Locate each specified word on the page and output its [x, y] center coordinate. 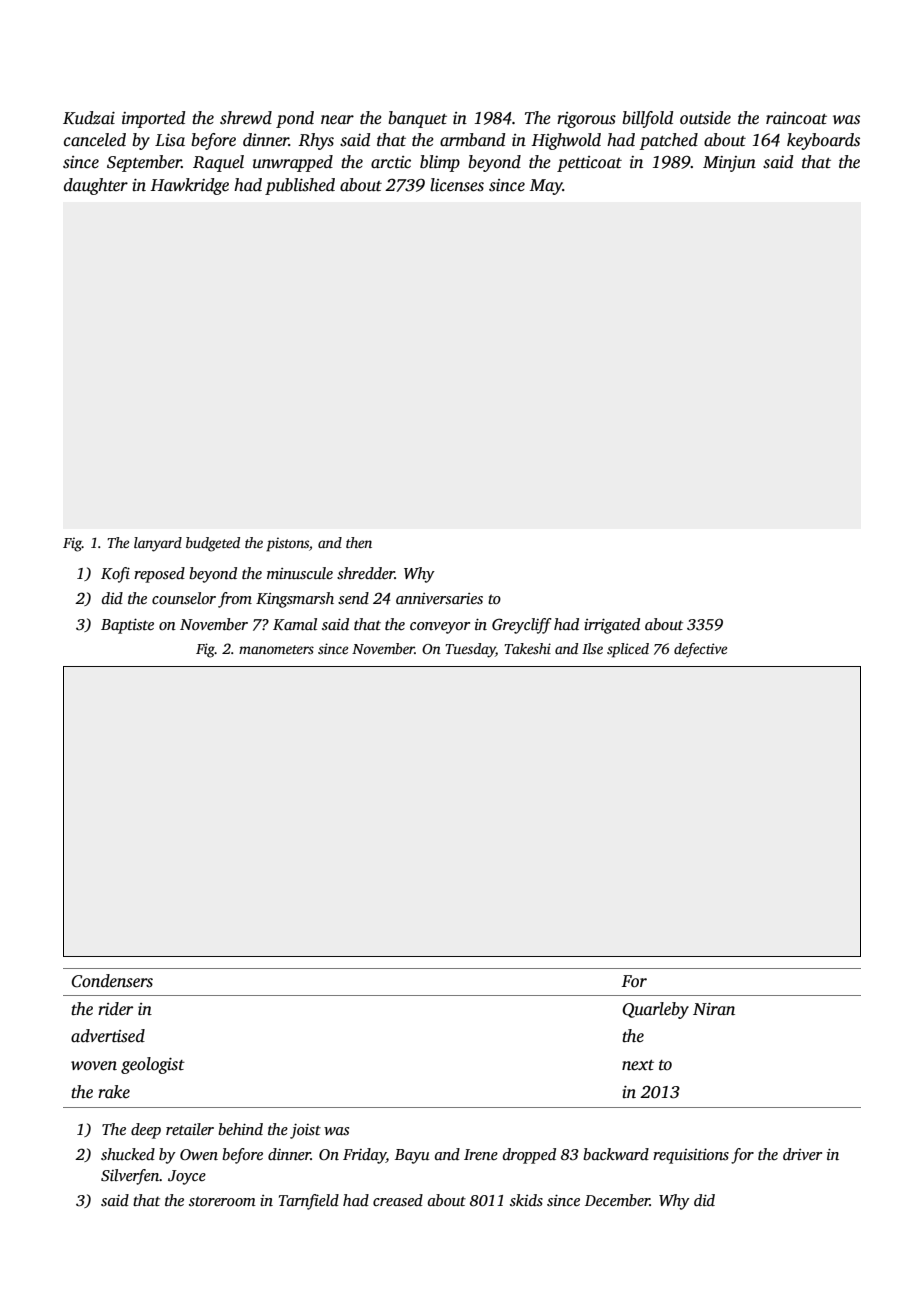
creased [398, 1200]
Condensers [112, 981]
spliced [628, 650]
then [359, 542]
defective [700, 650]
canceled [95, 140]
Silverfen [130, 1177]
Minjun [729, 164]
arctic [391, 162]
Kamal [295, 624]
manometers [276, 649]
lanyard [158, 544]
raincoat [796, 118]
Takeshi [527, 648]
